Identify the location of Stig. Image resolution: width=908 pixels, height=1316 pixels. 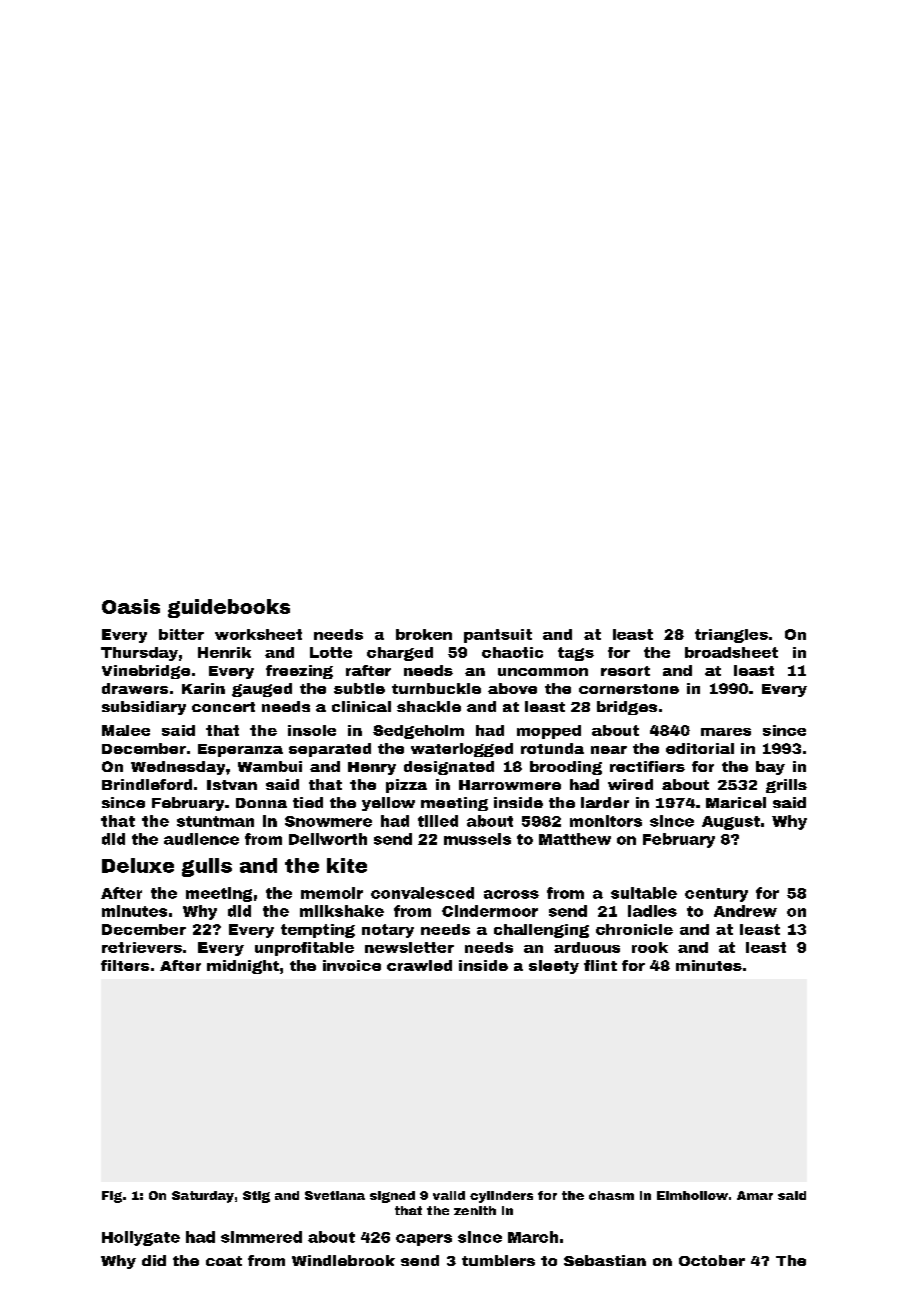
(256, 1197).
